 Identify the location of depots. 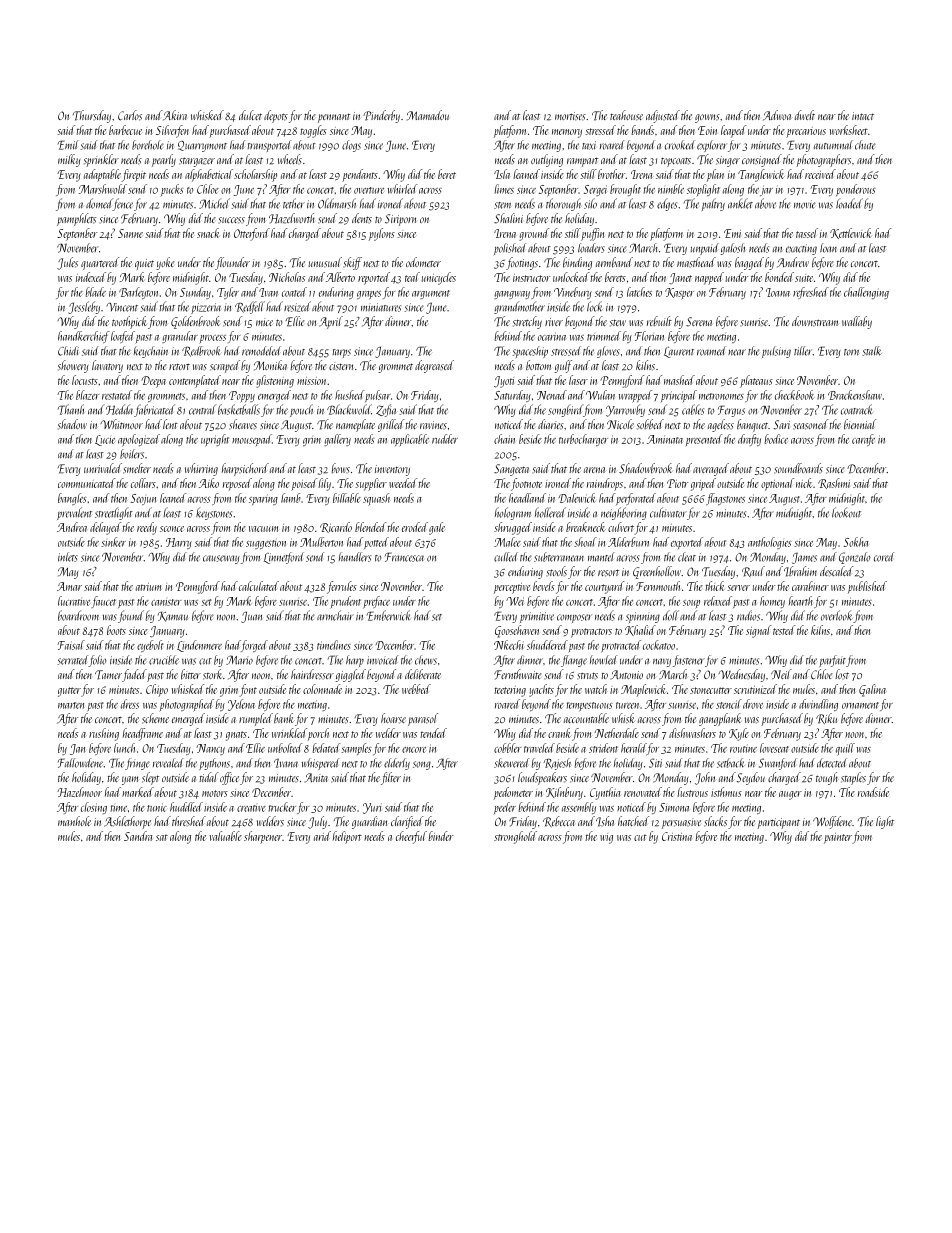
(276, 116).
